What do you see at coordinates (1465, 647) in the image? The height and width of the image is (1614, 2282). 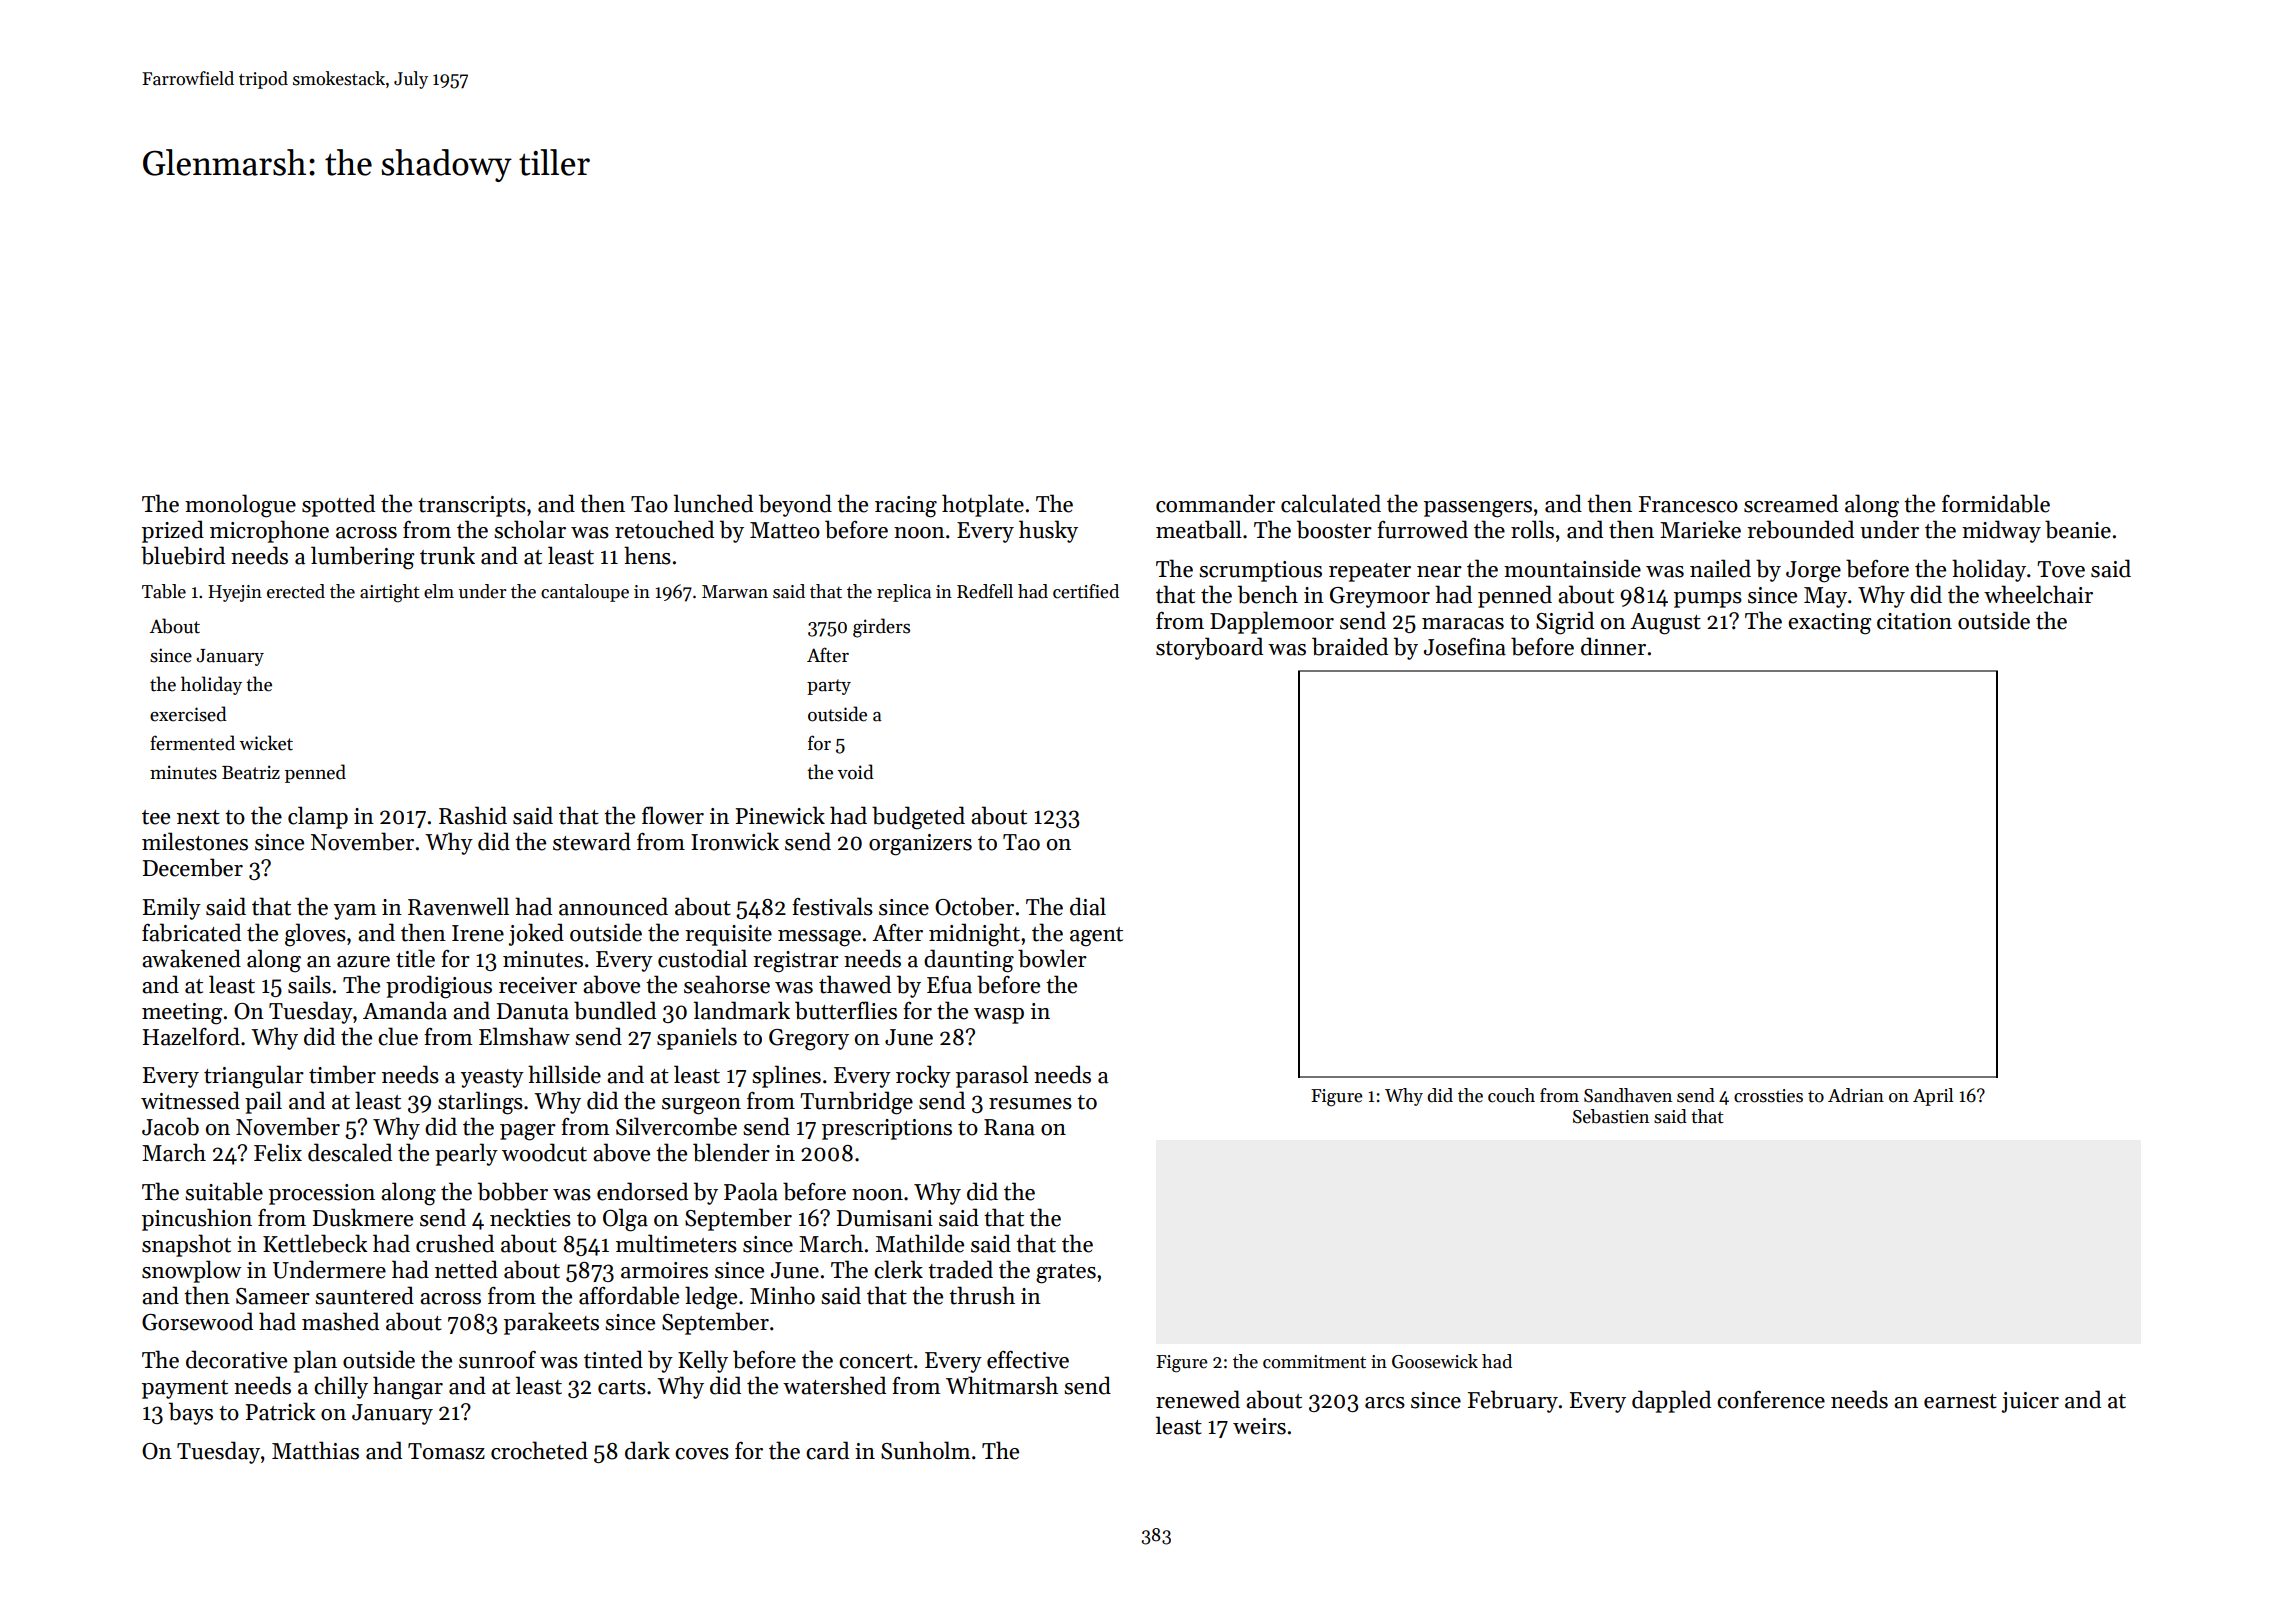 I see `Josefina` at bounding box center [1465, 647].
